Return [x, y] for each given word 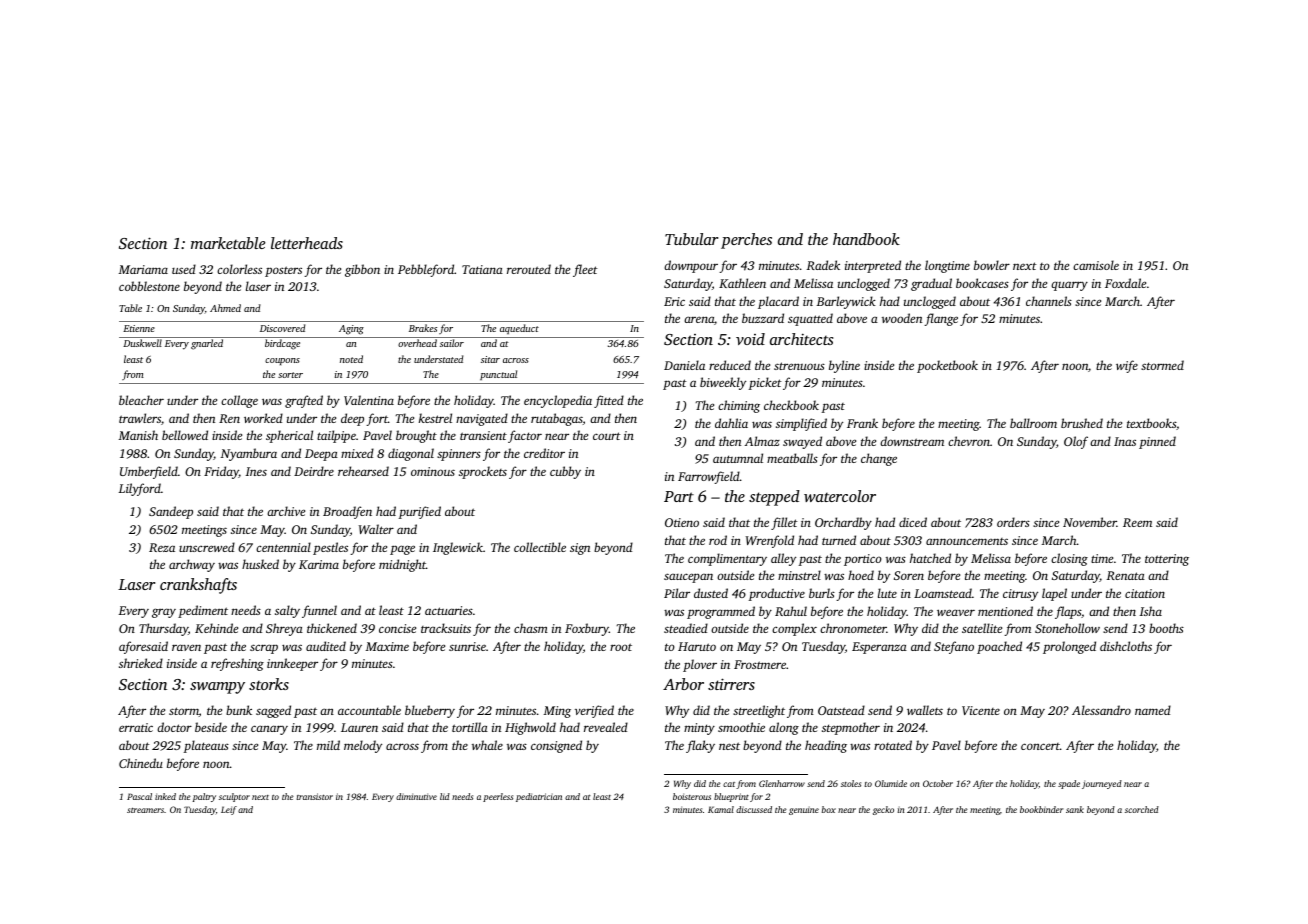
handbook [866, 239]
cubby [565, 472]
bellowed [185, 435]
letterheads [307, 243]
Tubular [691, 239]
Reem [1137, 522]
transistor [314, 796]
